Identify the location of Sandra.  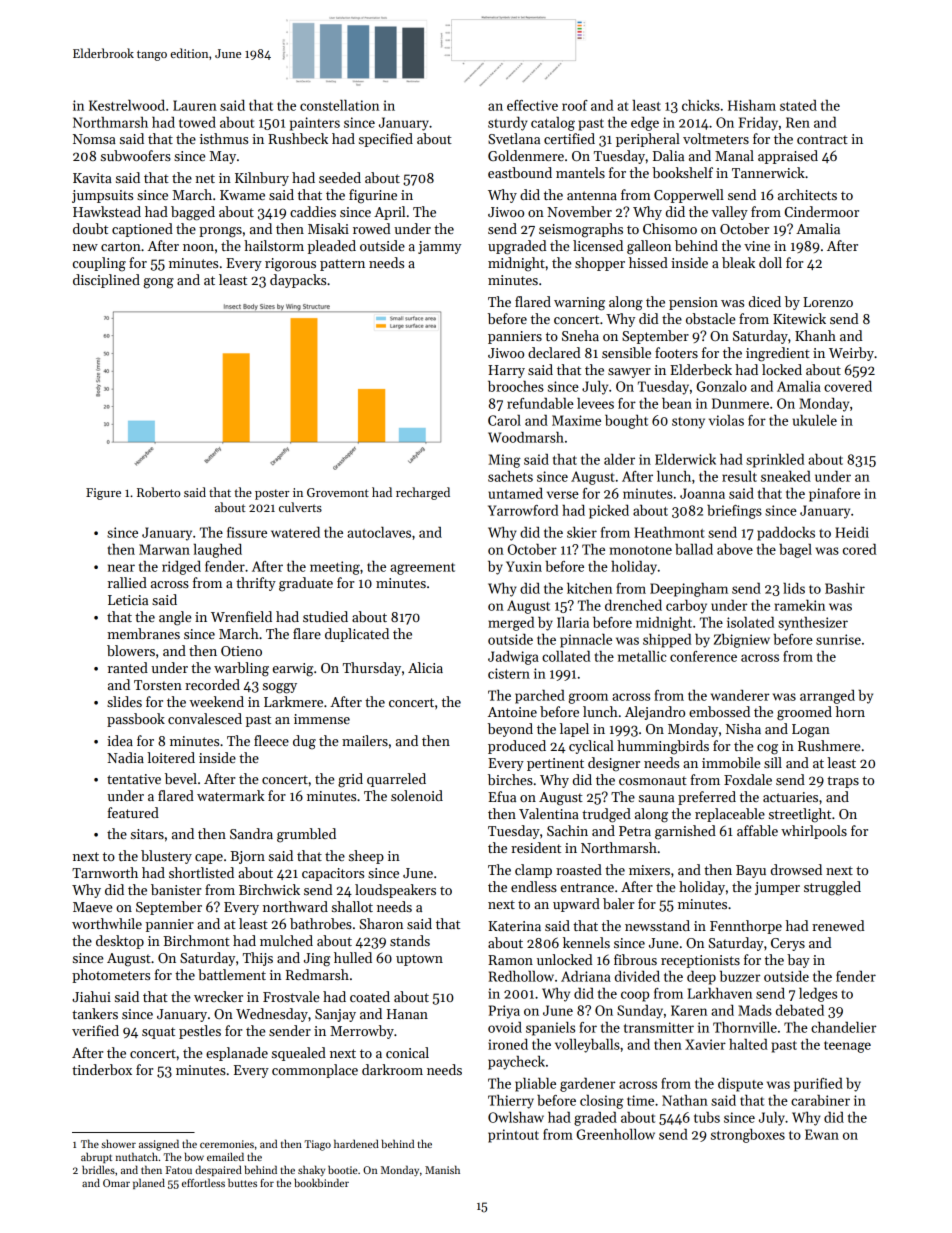
(251, 833).
